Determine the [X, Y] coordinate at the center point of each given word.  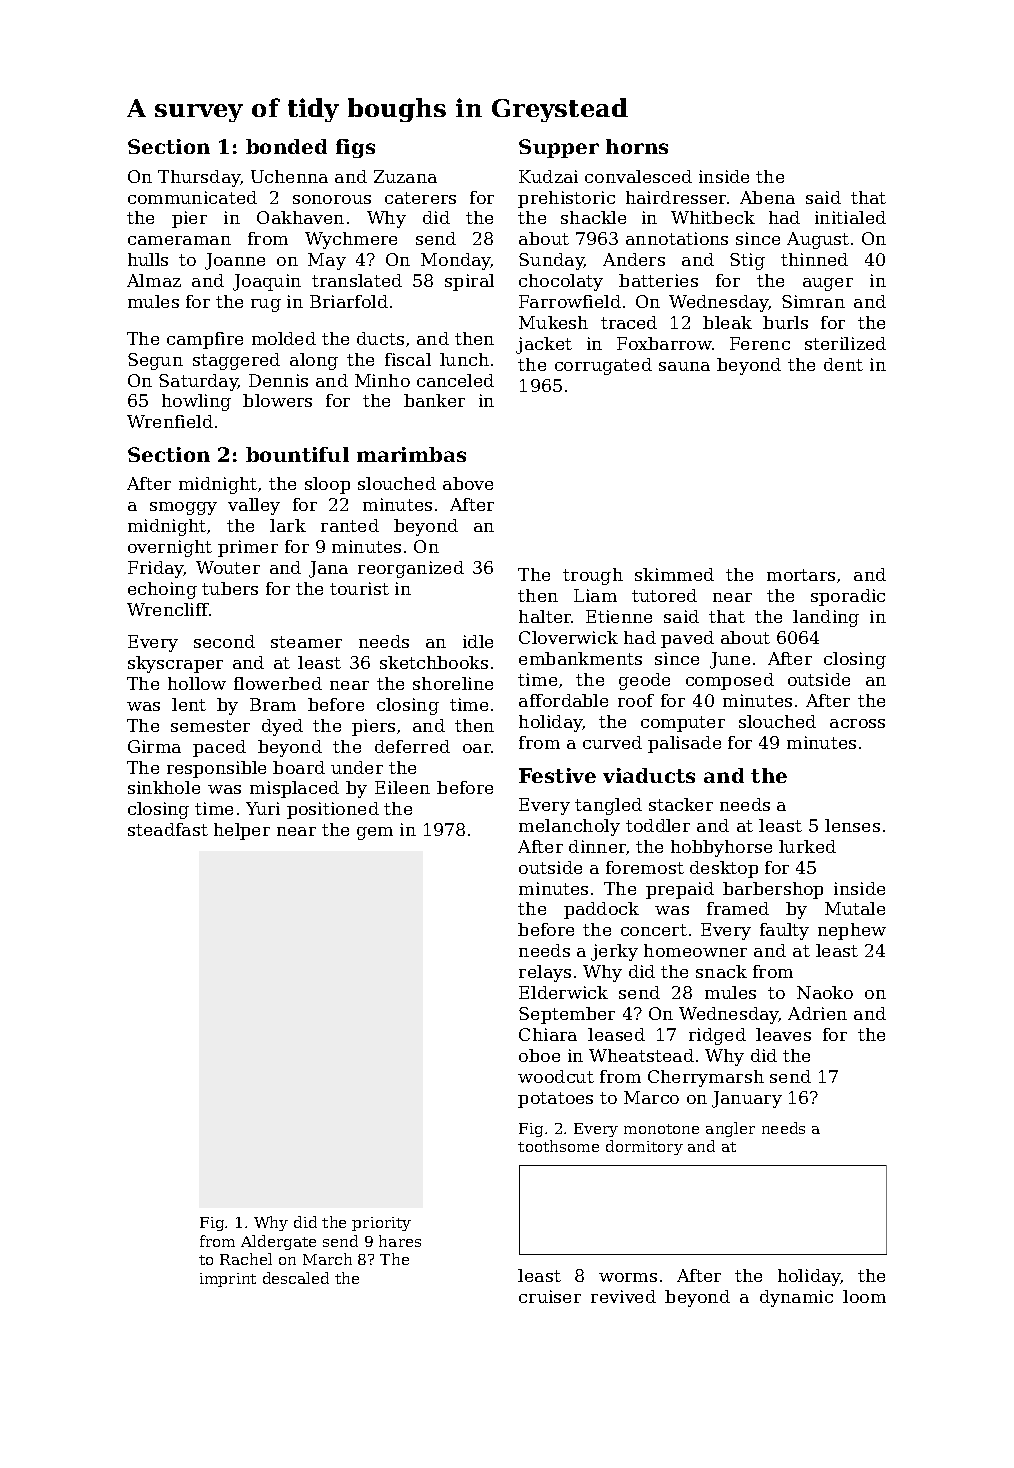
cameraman [179, 240]
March [327, 1259]
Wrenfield [170, 421]
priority [381, 1224]
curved [612, 742]
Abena [767, 197]
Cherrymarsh [706, 1078]
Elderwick [563, 992]
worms [628, 1277]
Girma [154, 746]
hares [400, 1241]
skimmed [674, 574]
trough [593, 576]
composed [730, 681]
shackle [593, 217]
